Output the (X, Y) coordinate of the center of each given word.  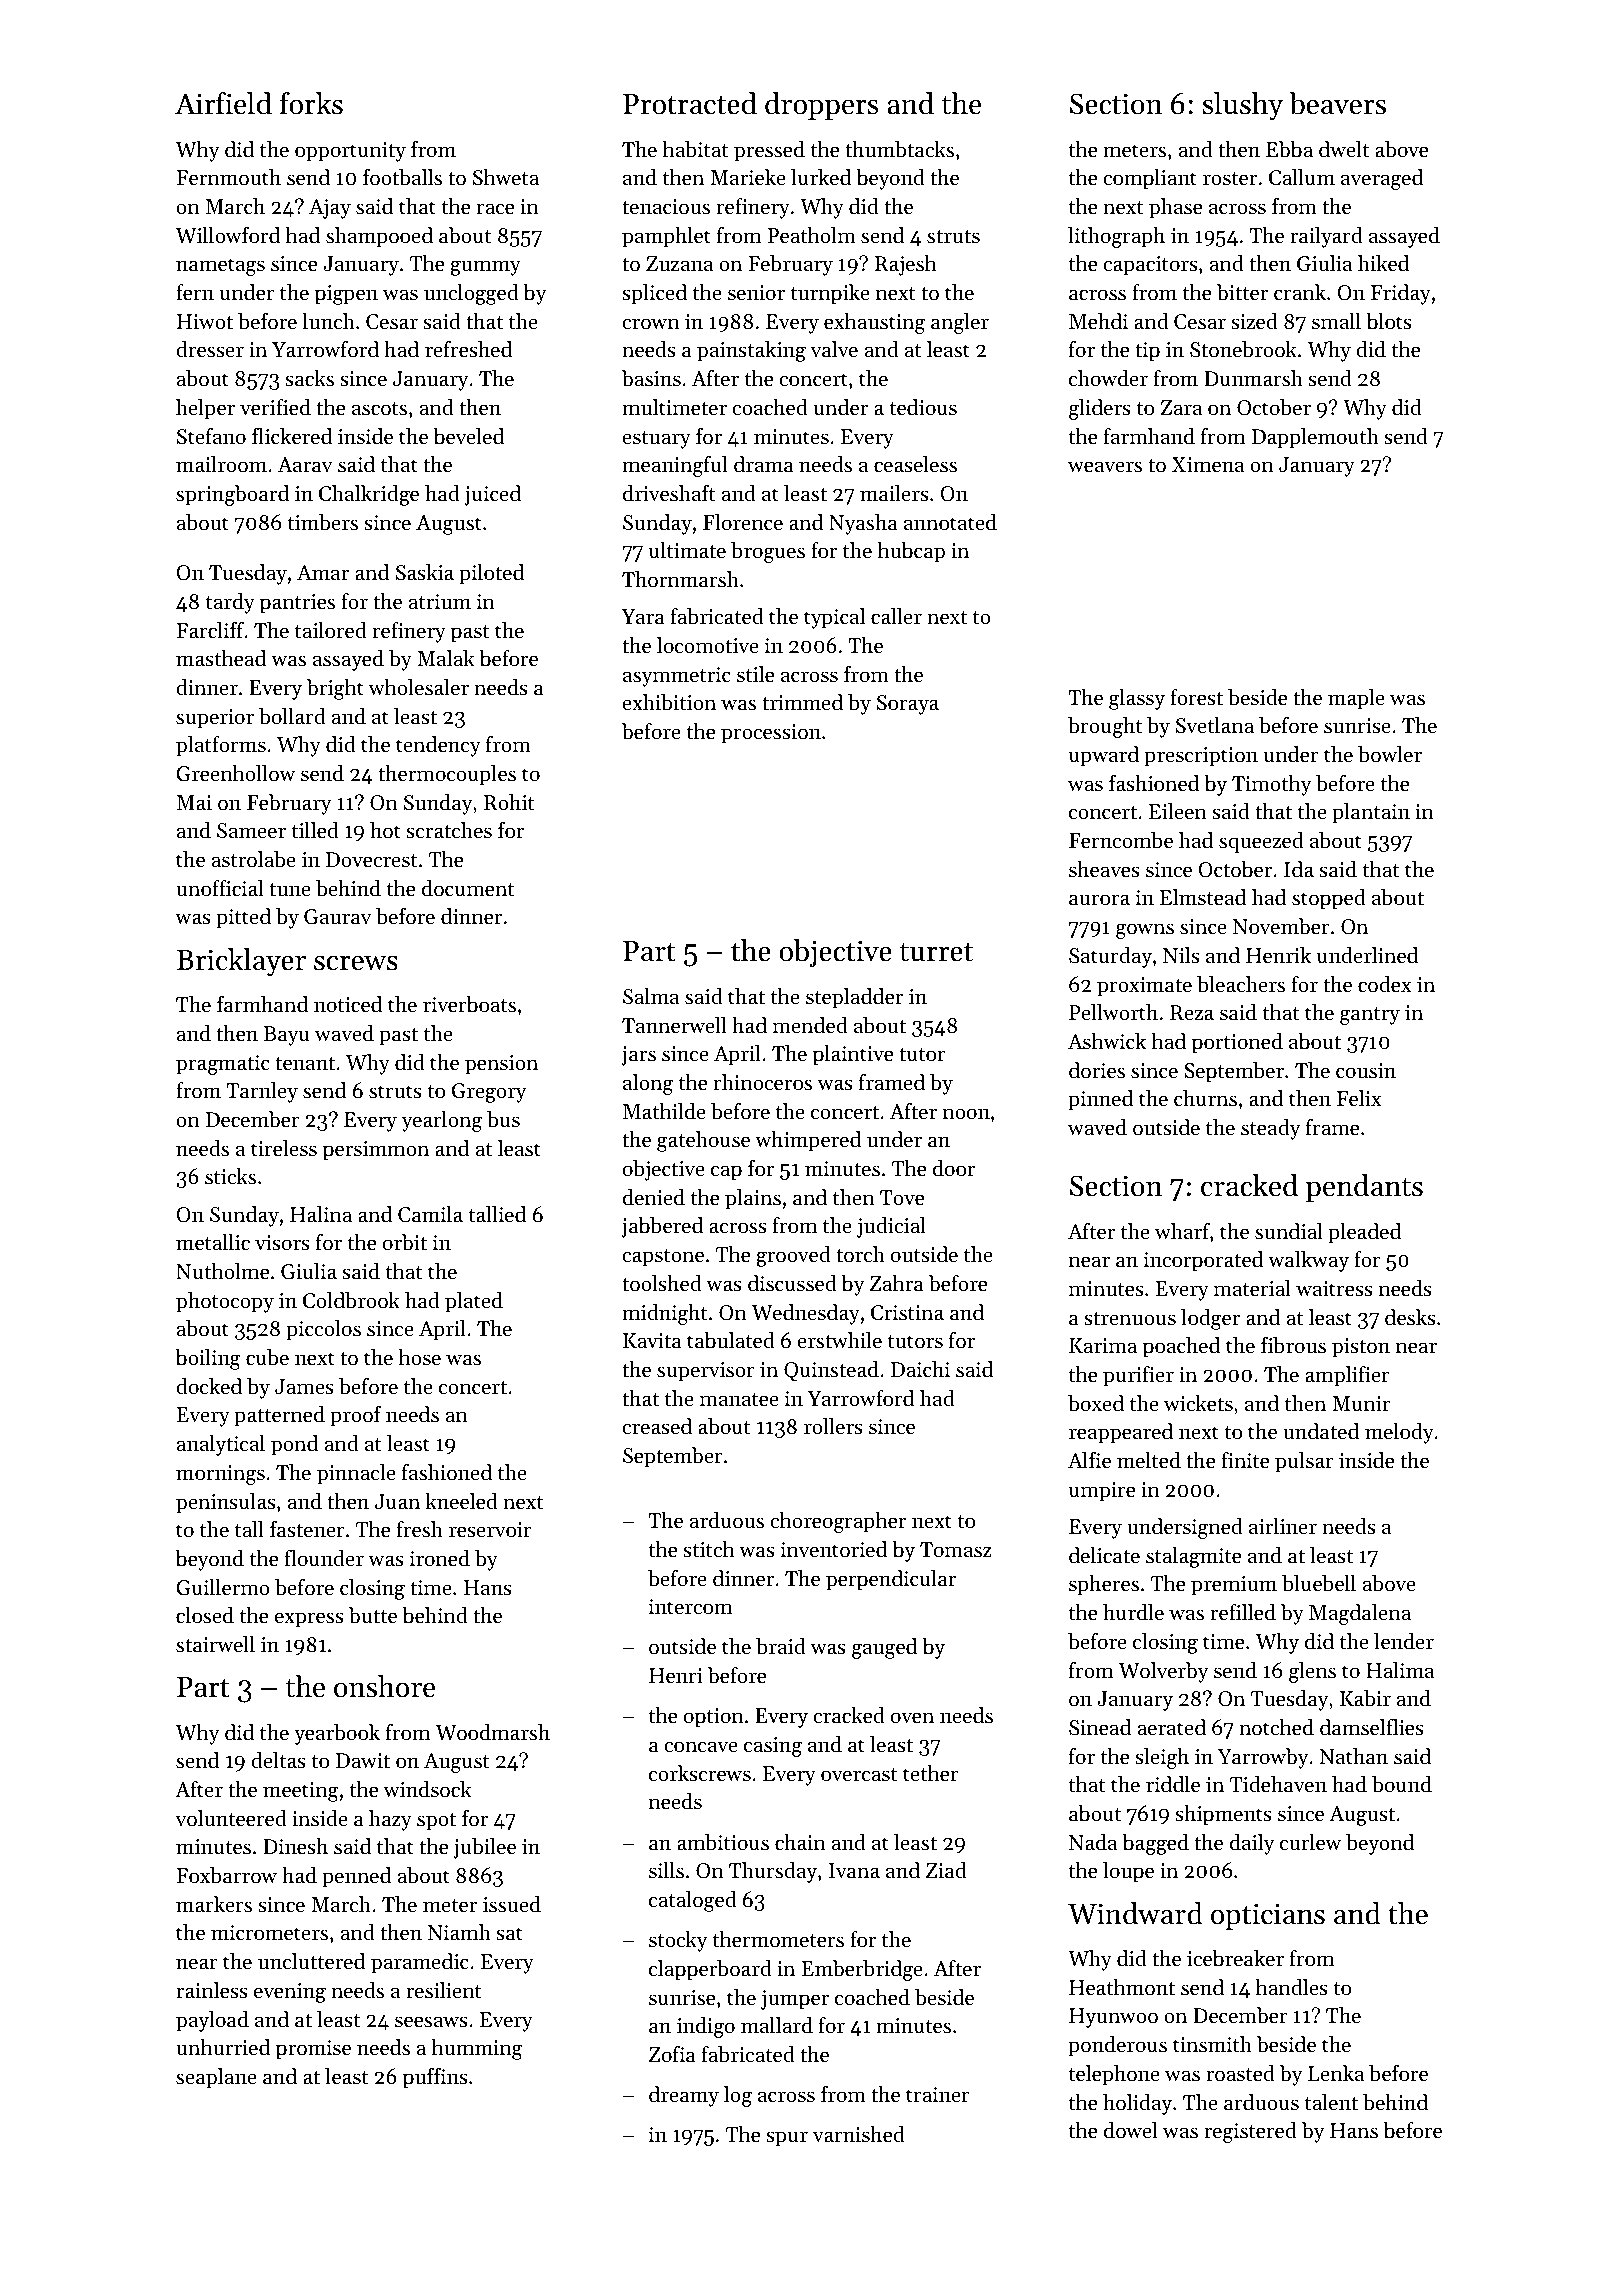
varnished (859, 2134)
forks (311, 103)
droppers (821, 106)
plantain (1371, 813)
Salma (651, 996)
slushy (1243, 106)
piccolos (323, 1330)
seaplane (216, 2078)
